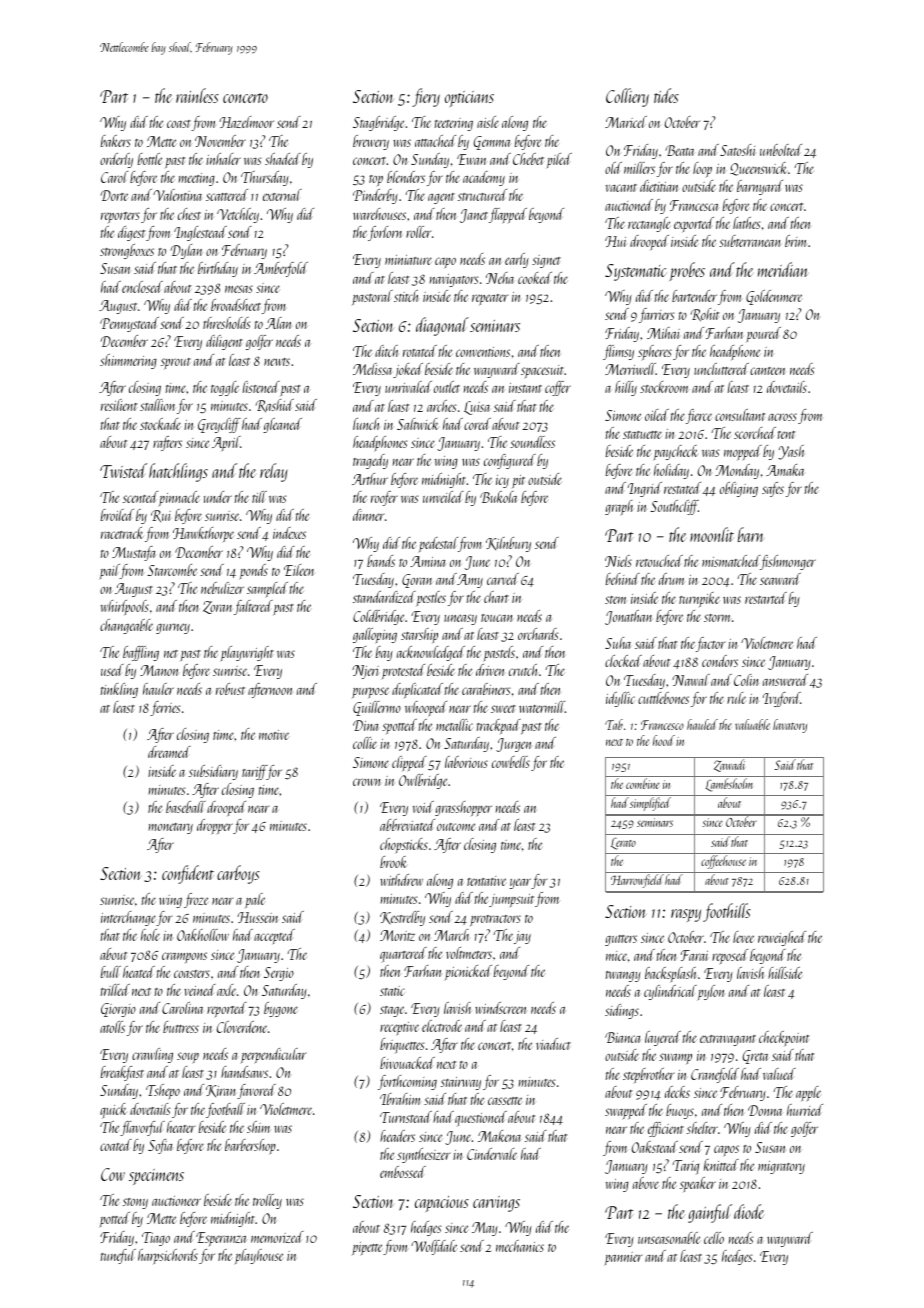 The height and width of the document is (1308, 924). I want to click on Greta, so click(756, 1057).
